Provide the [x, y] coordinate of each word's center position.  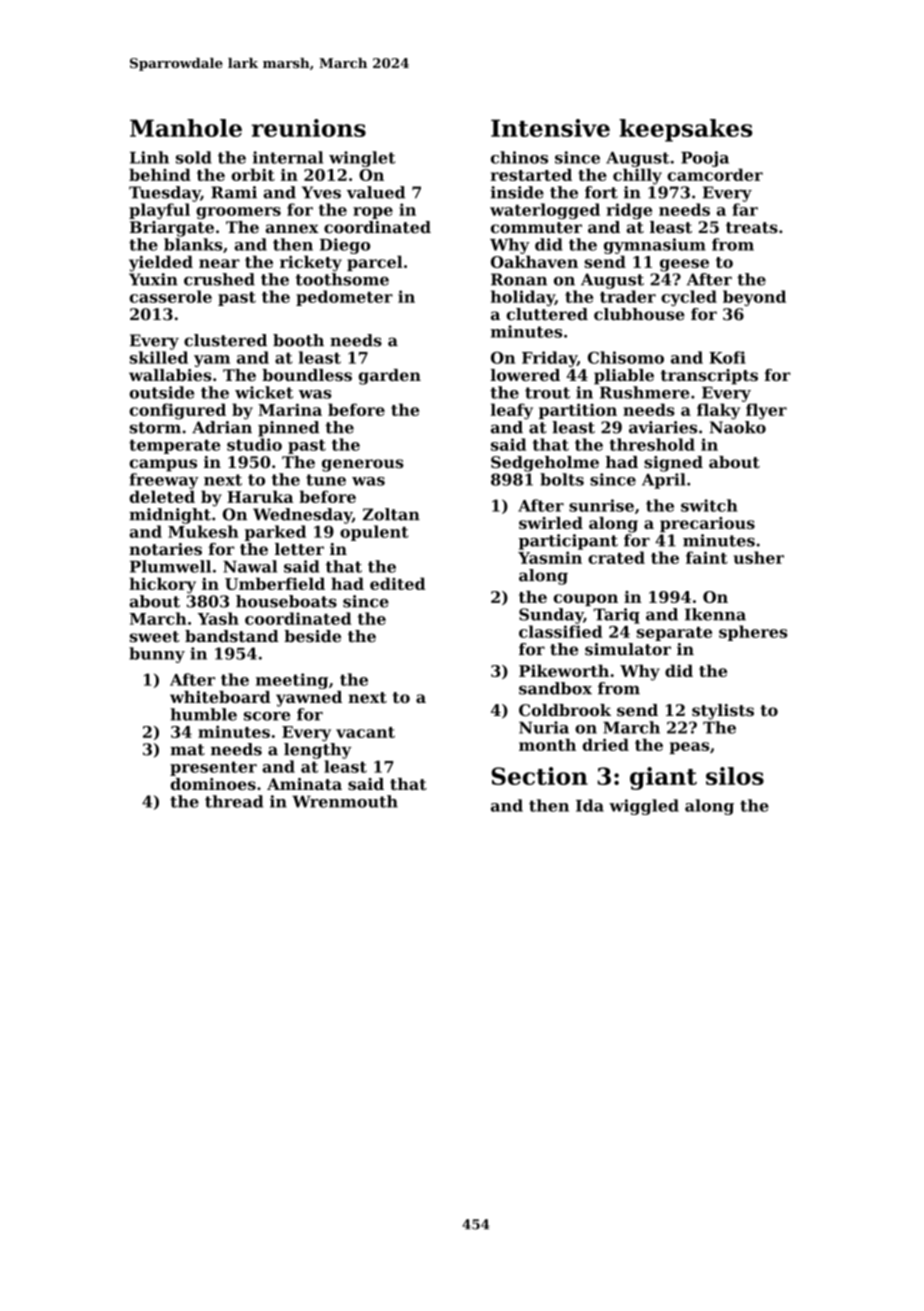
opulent [374, 533]
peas [689, 748]
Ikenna [715, 614]
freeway [164, 481]
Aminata [304, 784]
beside [312, 636]
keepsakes [685, 130]
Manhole [186, 128]
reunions [309, 128]
